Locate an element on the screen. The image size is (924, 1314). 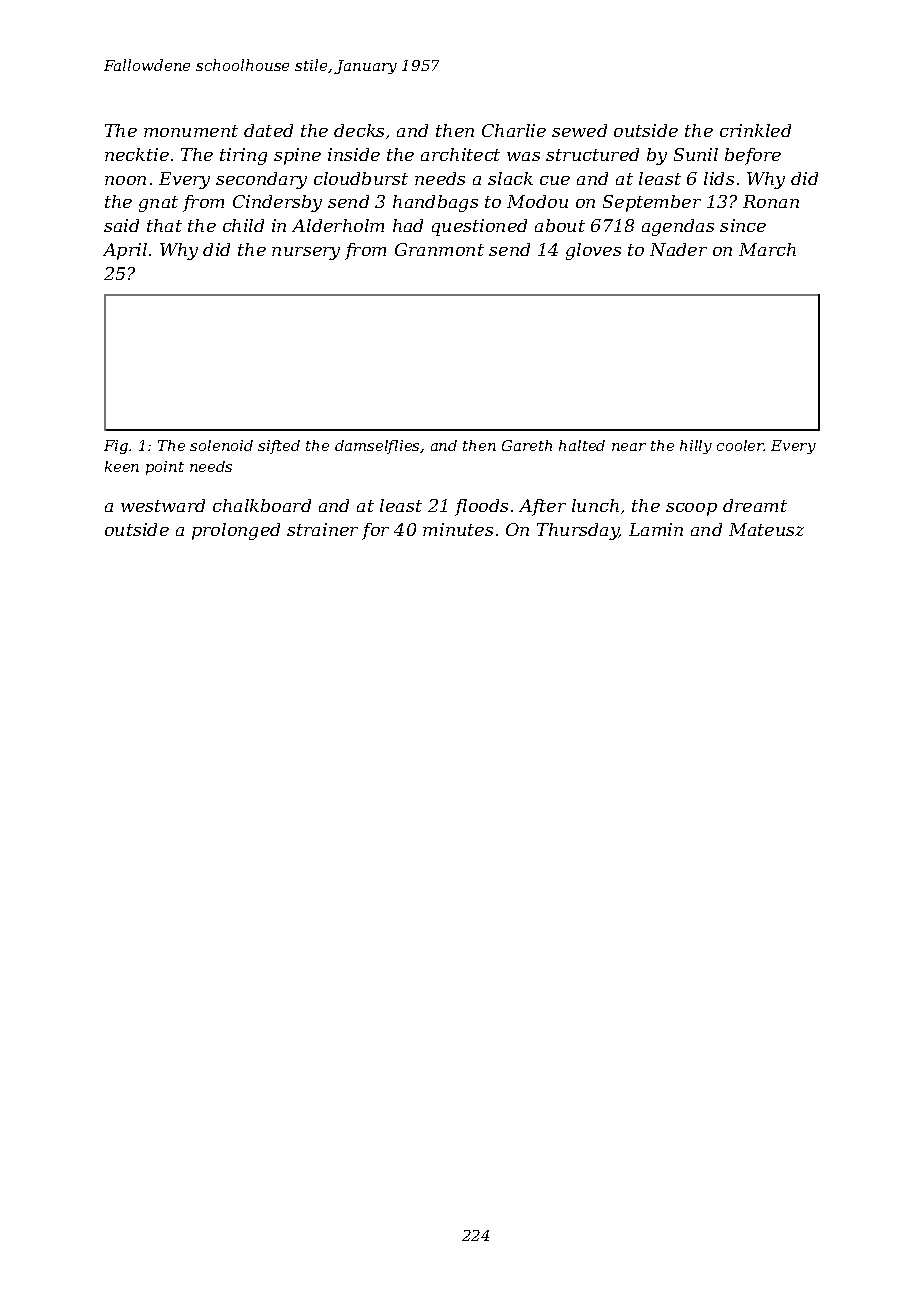
March is located at coordinates (767, 249).
